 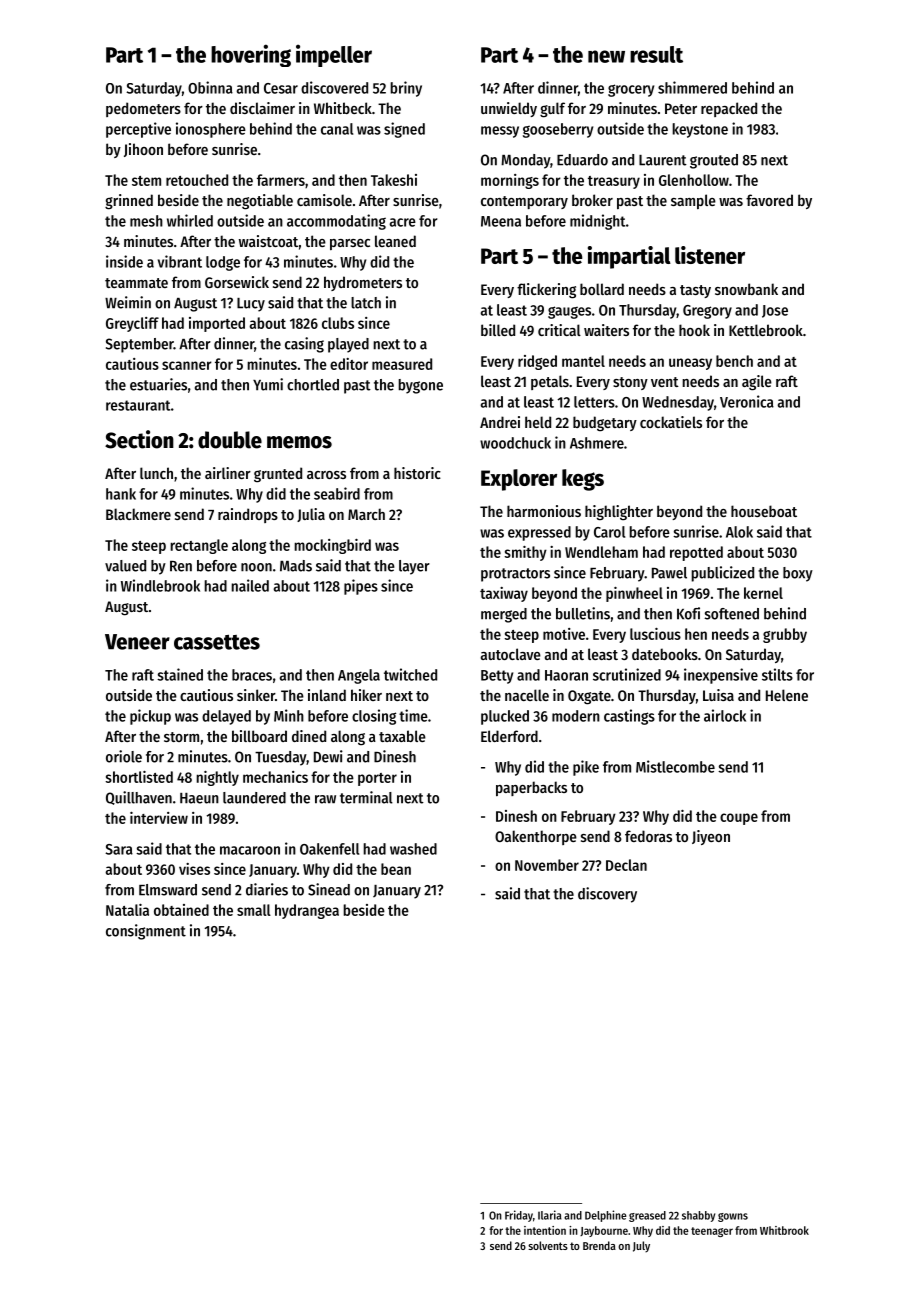 What do you see at coordinates (146, 932) in the document?
I see `consignment` at bounding box center [146, 932].
